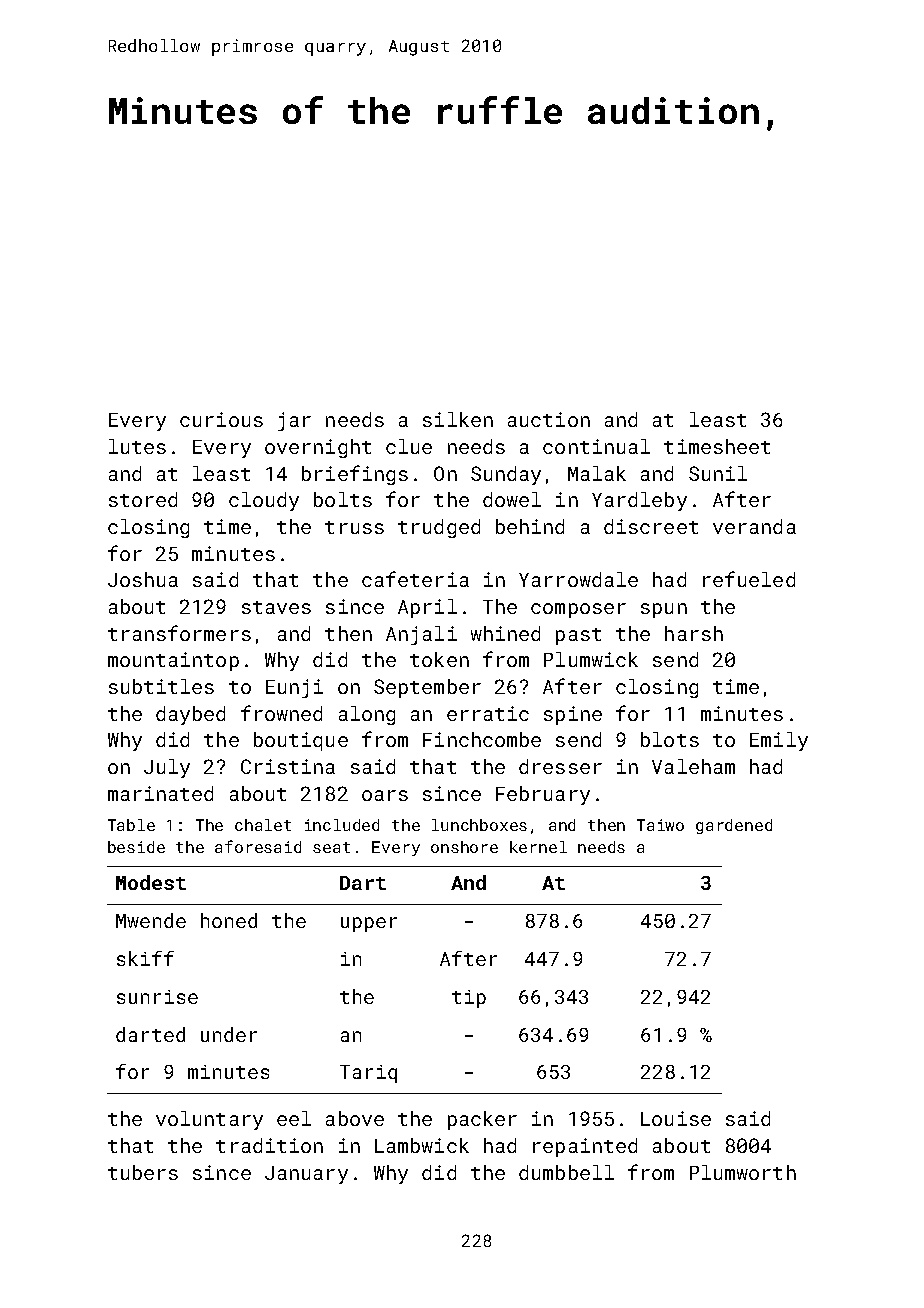 The width and height of the image is (924, 1308). I want to click on harsh, so click(694, 633).
